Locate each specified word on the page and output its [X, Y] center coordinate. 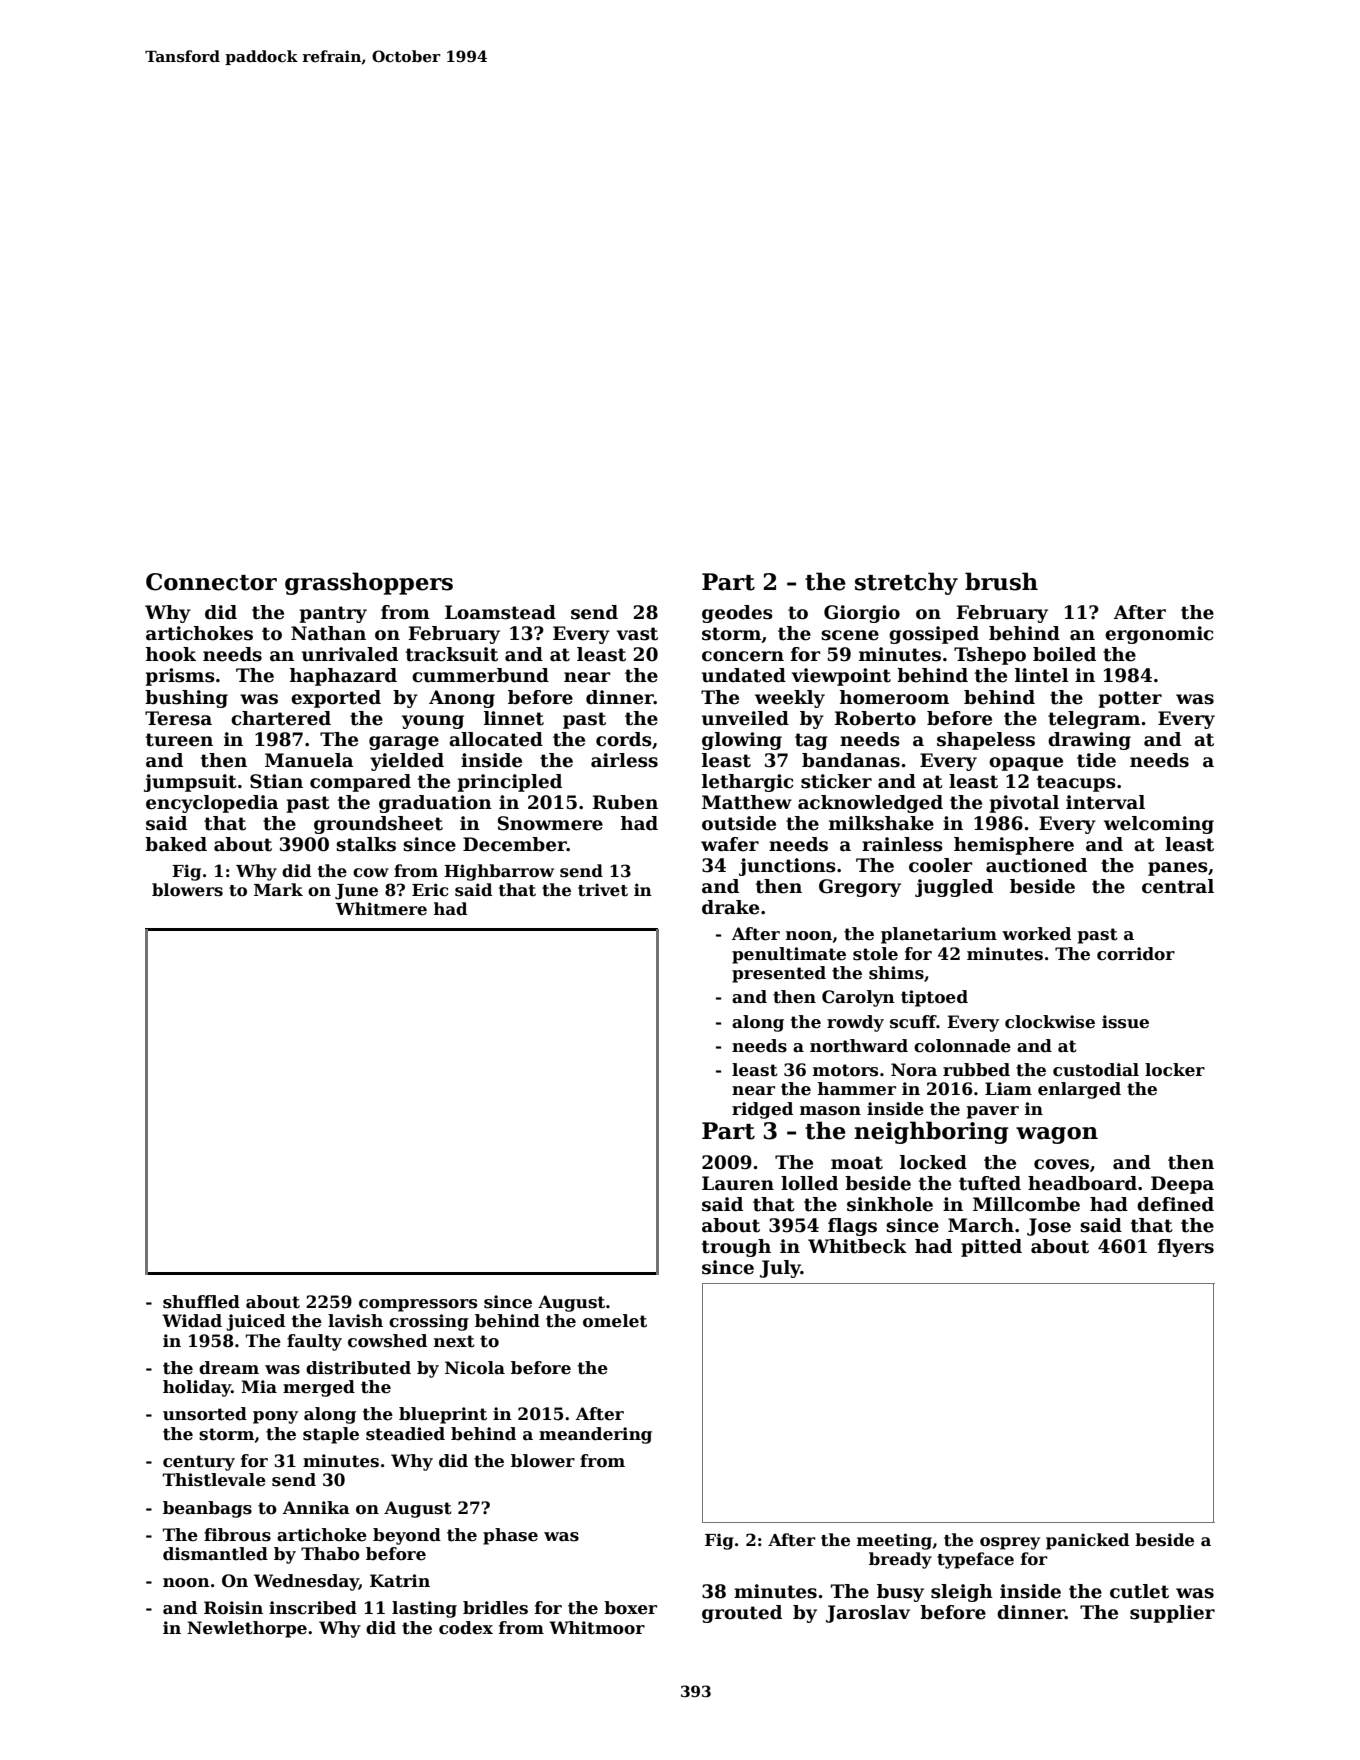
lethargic [748, 783]
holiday [197, 1388]
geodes [737, 614]
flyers [1186, 1248]
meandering [595, 1435]
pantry [333, 614]
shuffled [201, 1302]
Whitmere [381, 909]
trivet [603, 890]
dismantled [215, 1554]
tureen [179, 740]
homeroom [894, 697]
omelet [615, 1321]
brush [1001, 581]
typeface [975, 1560]
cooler [941, 865]
